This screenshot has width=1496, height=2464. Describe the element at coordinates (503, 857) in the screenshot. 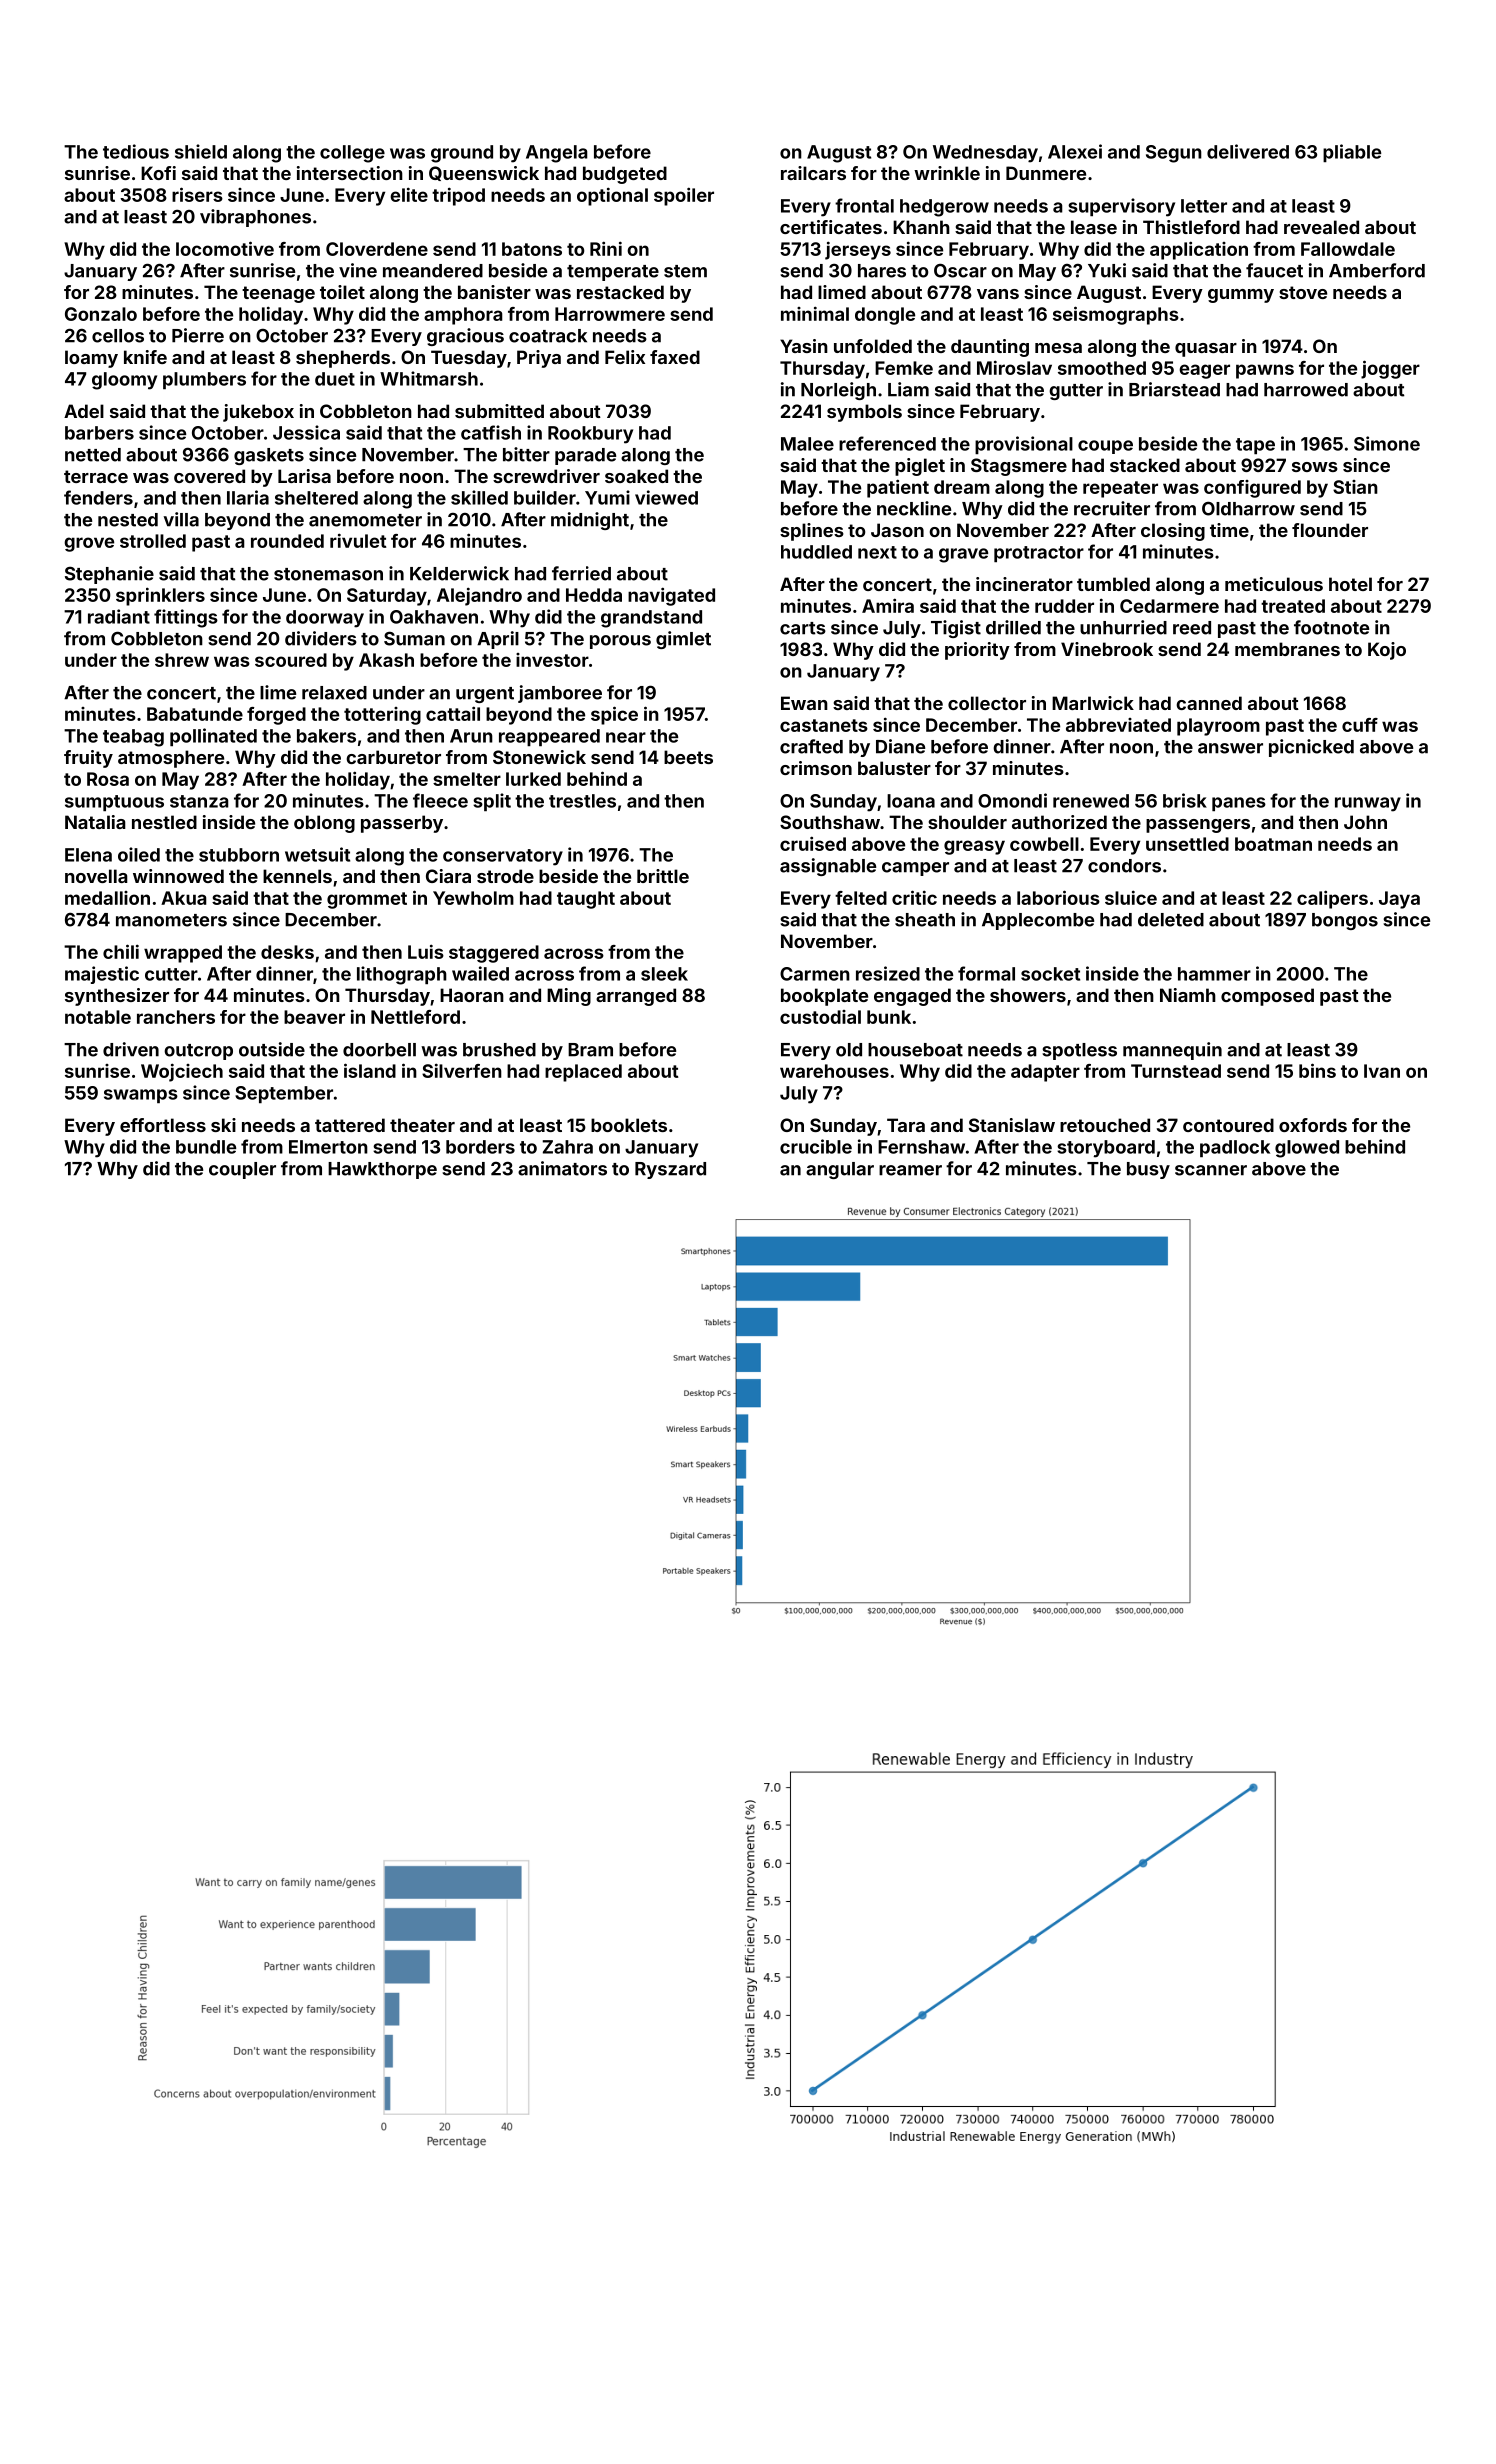

I see `conservatory` at that location.
